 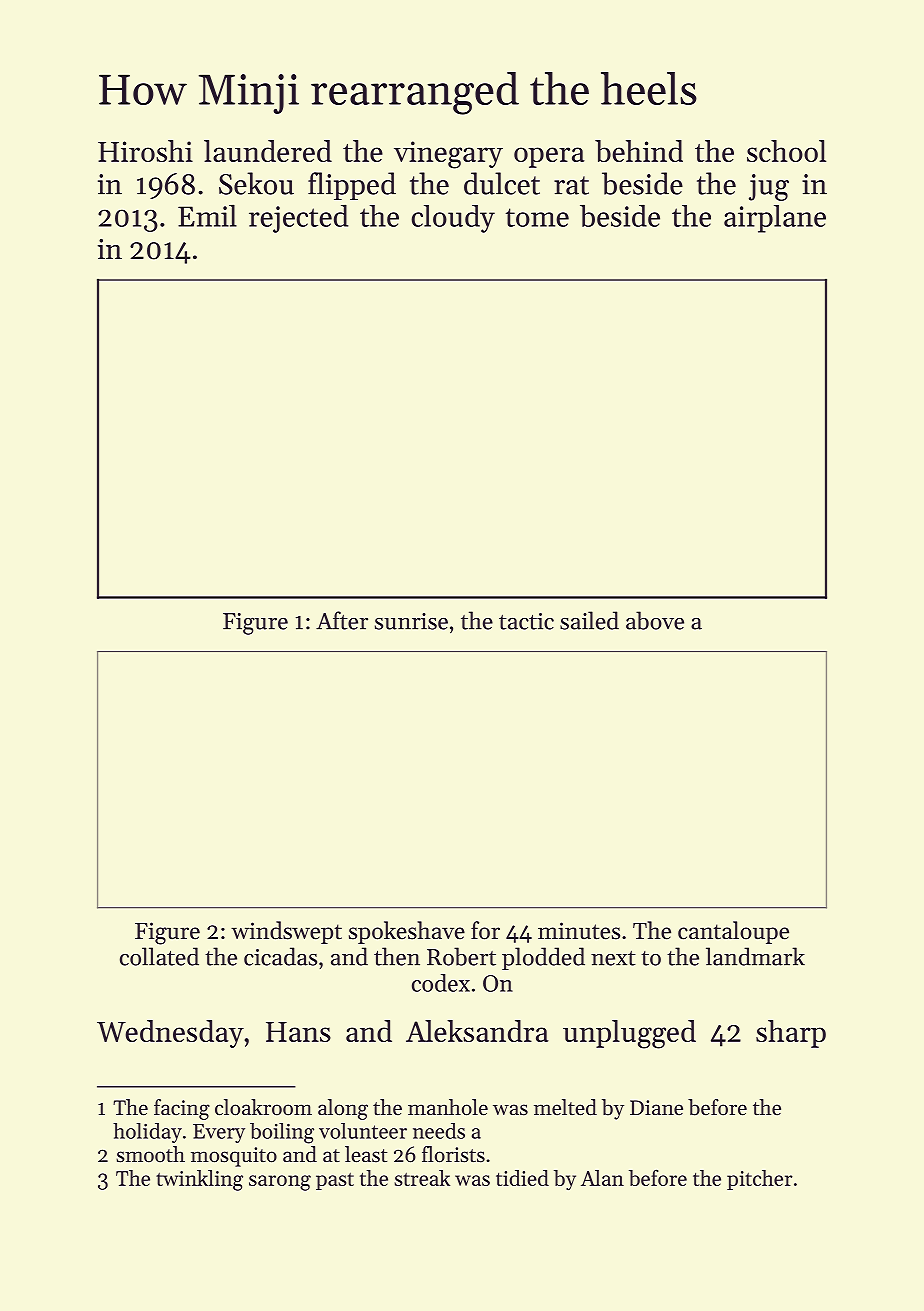 I want to click on sailed, so click(x=589, y=620).
